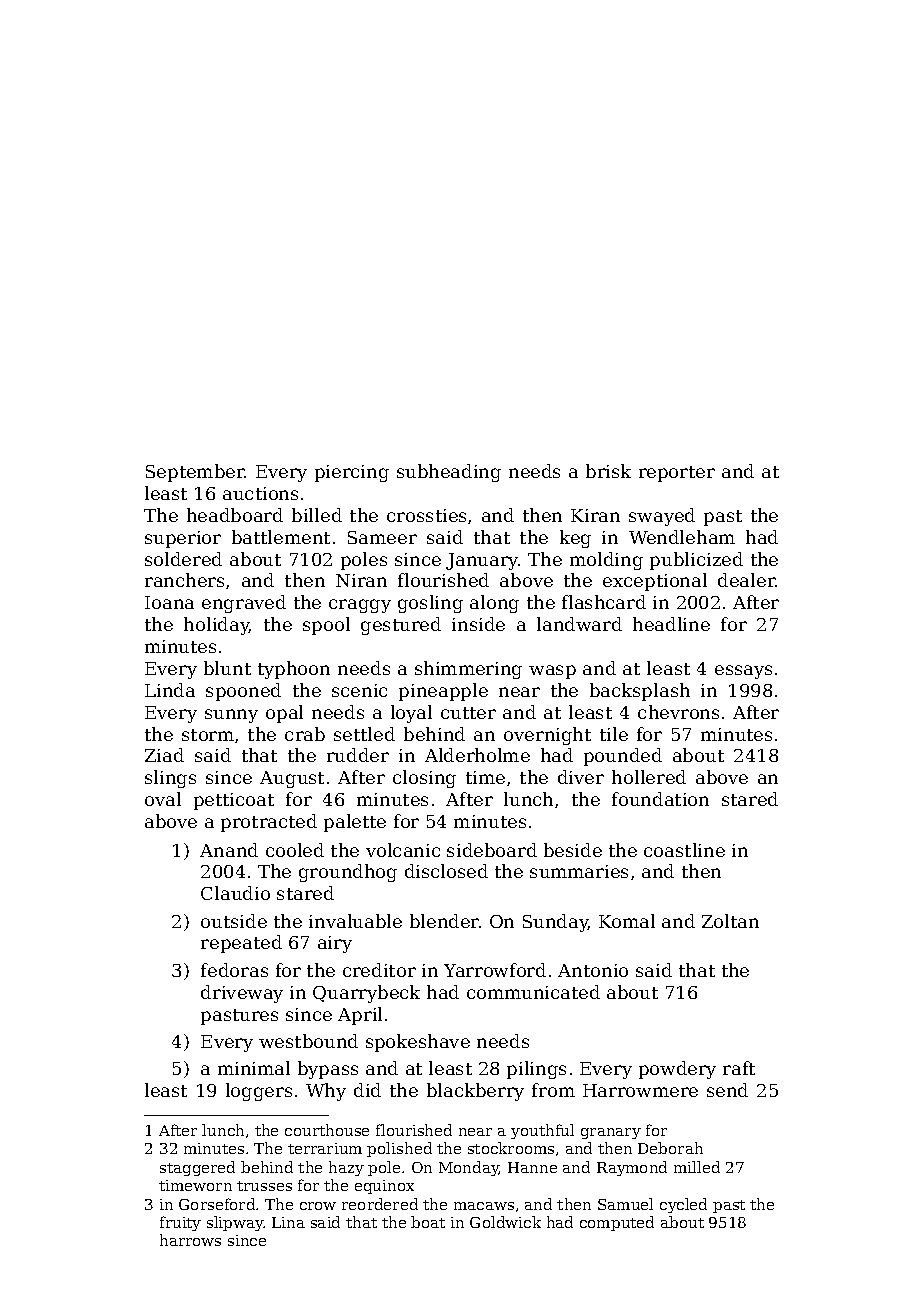 This page has height=1314, width=924. Describe the element at coordinates (683, 1205) in the page. I see `cycled` at that location.
